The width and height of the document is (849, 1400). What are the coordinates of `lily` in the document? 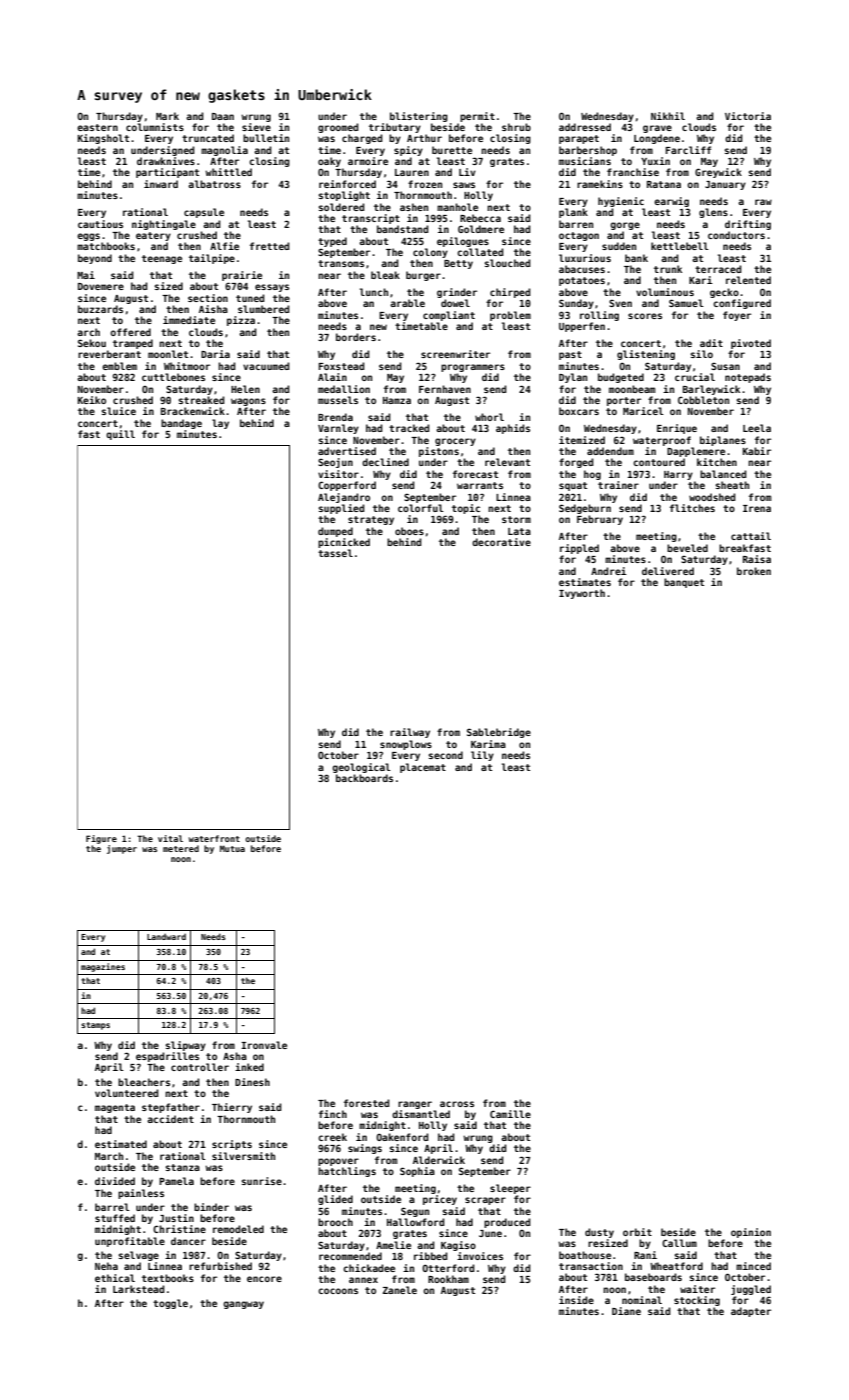 It's located at (482, 756).
